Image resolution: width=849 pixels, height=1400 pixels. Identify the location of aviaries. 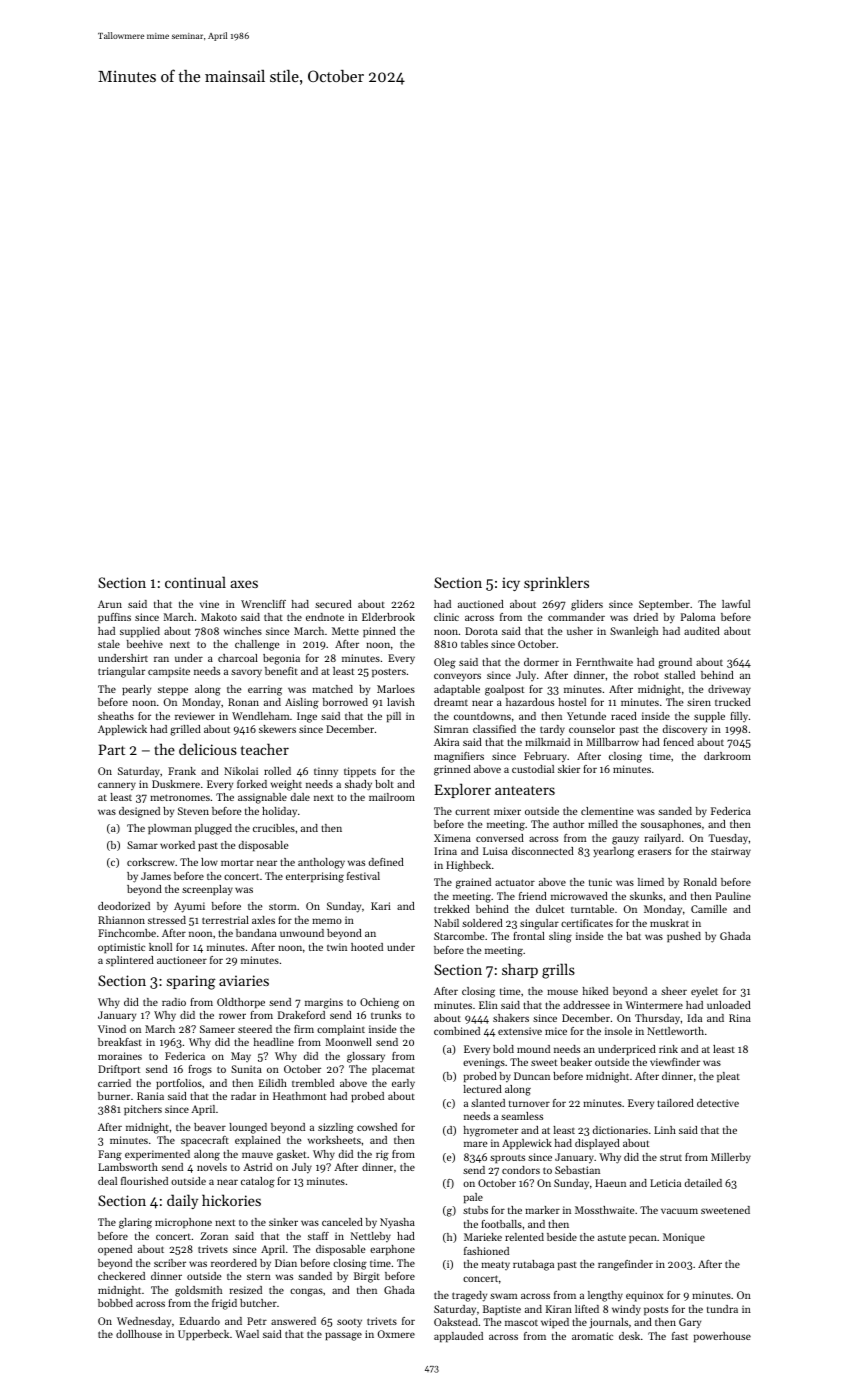
(244, 980).
